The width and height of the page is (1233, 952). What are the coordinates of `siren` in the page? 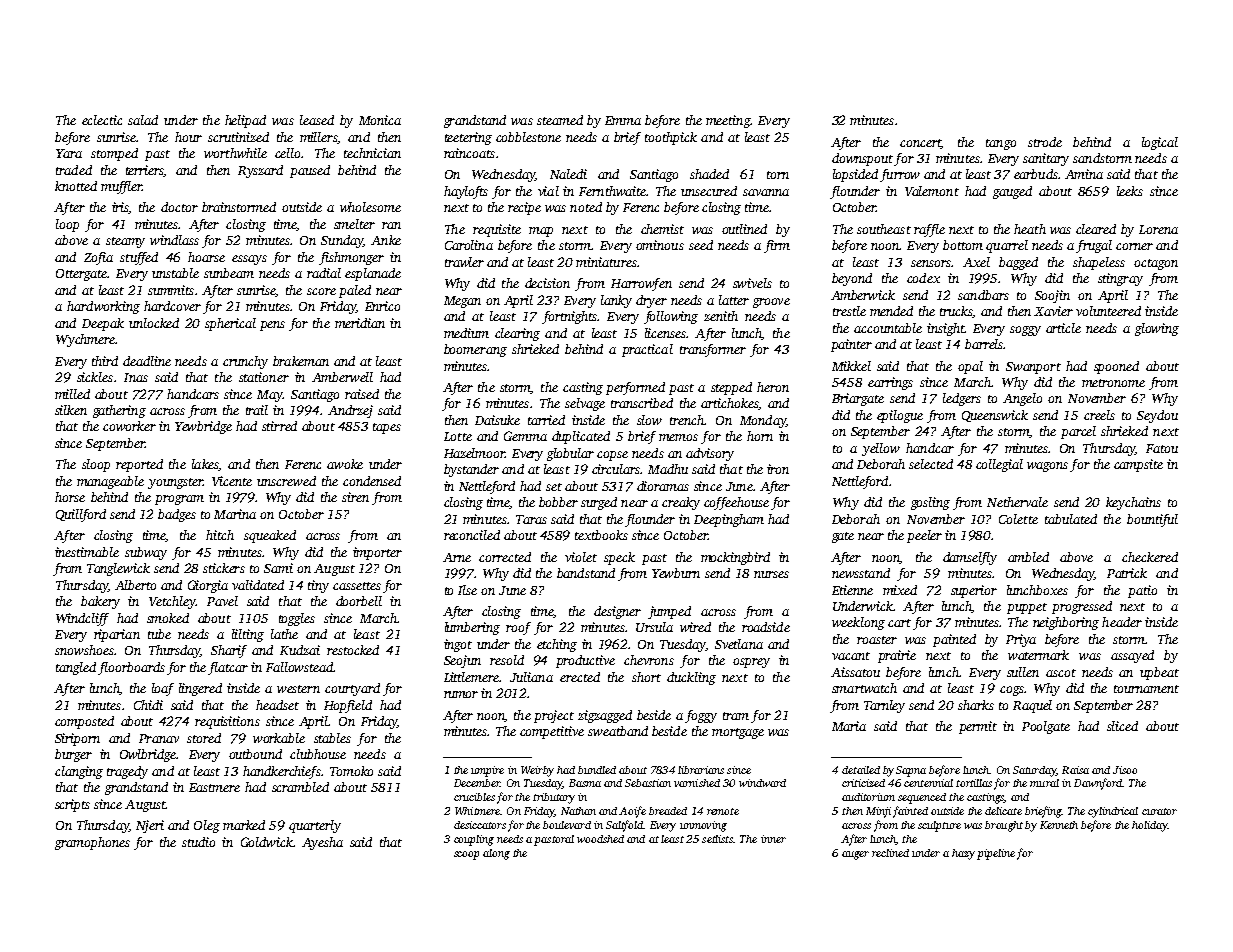 It's located at (355, 497).
